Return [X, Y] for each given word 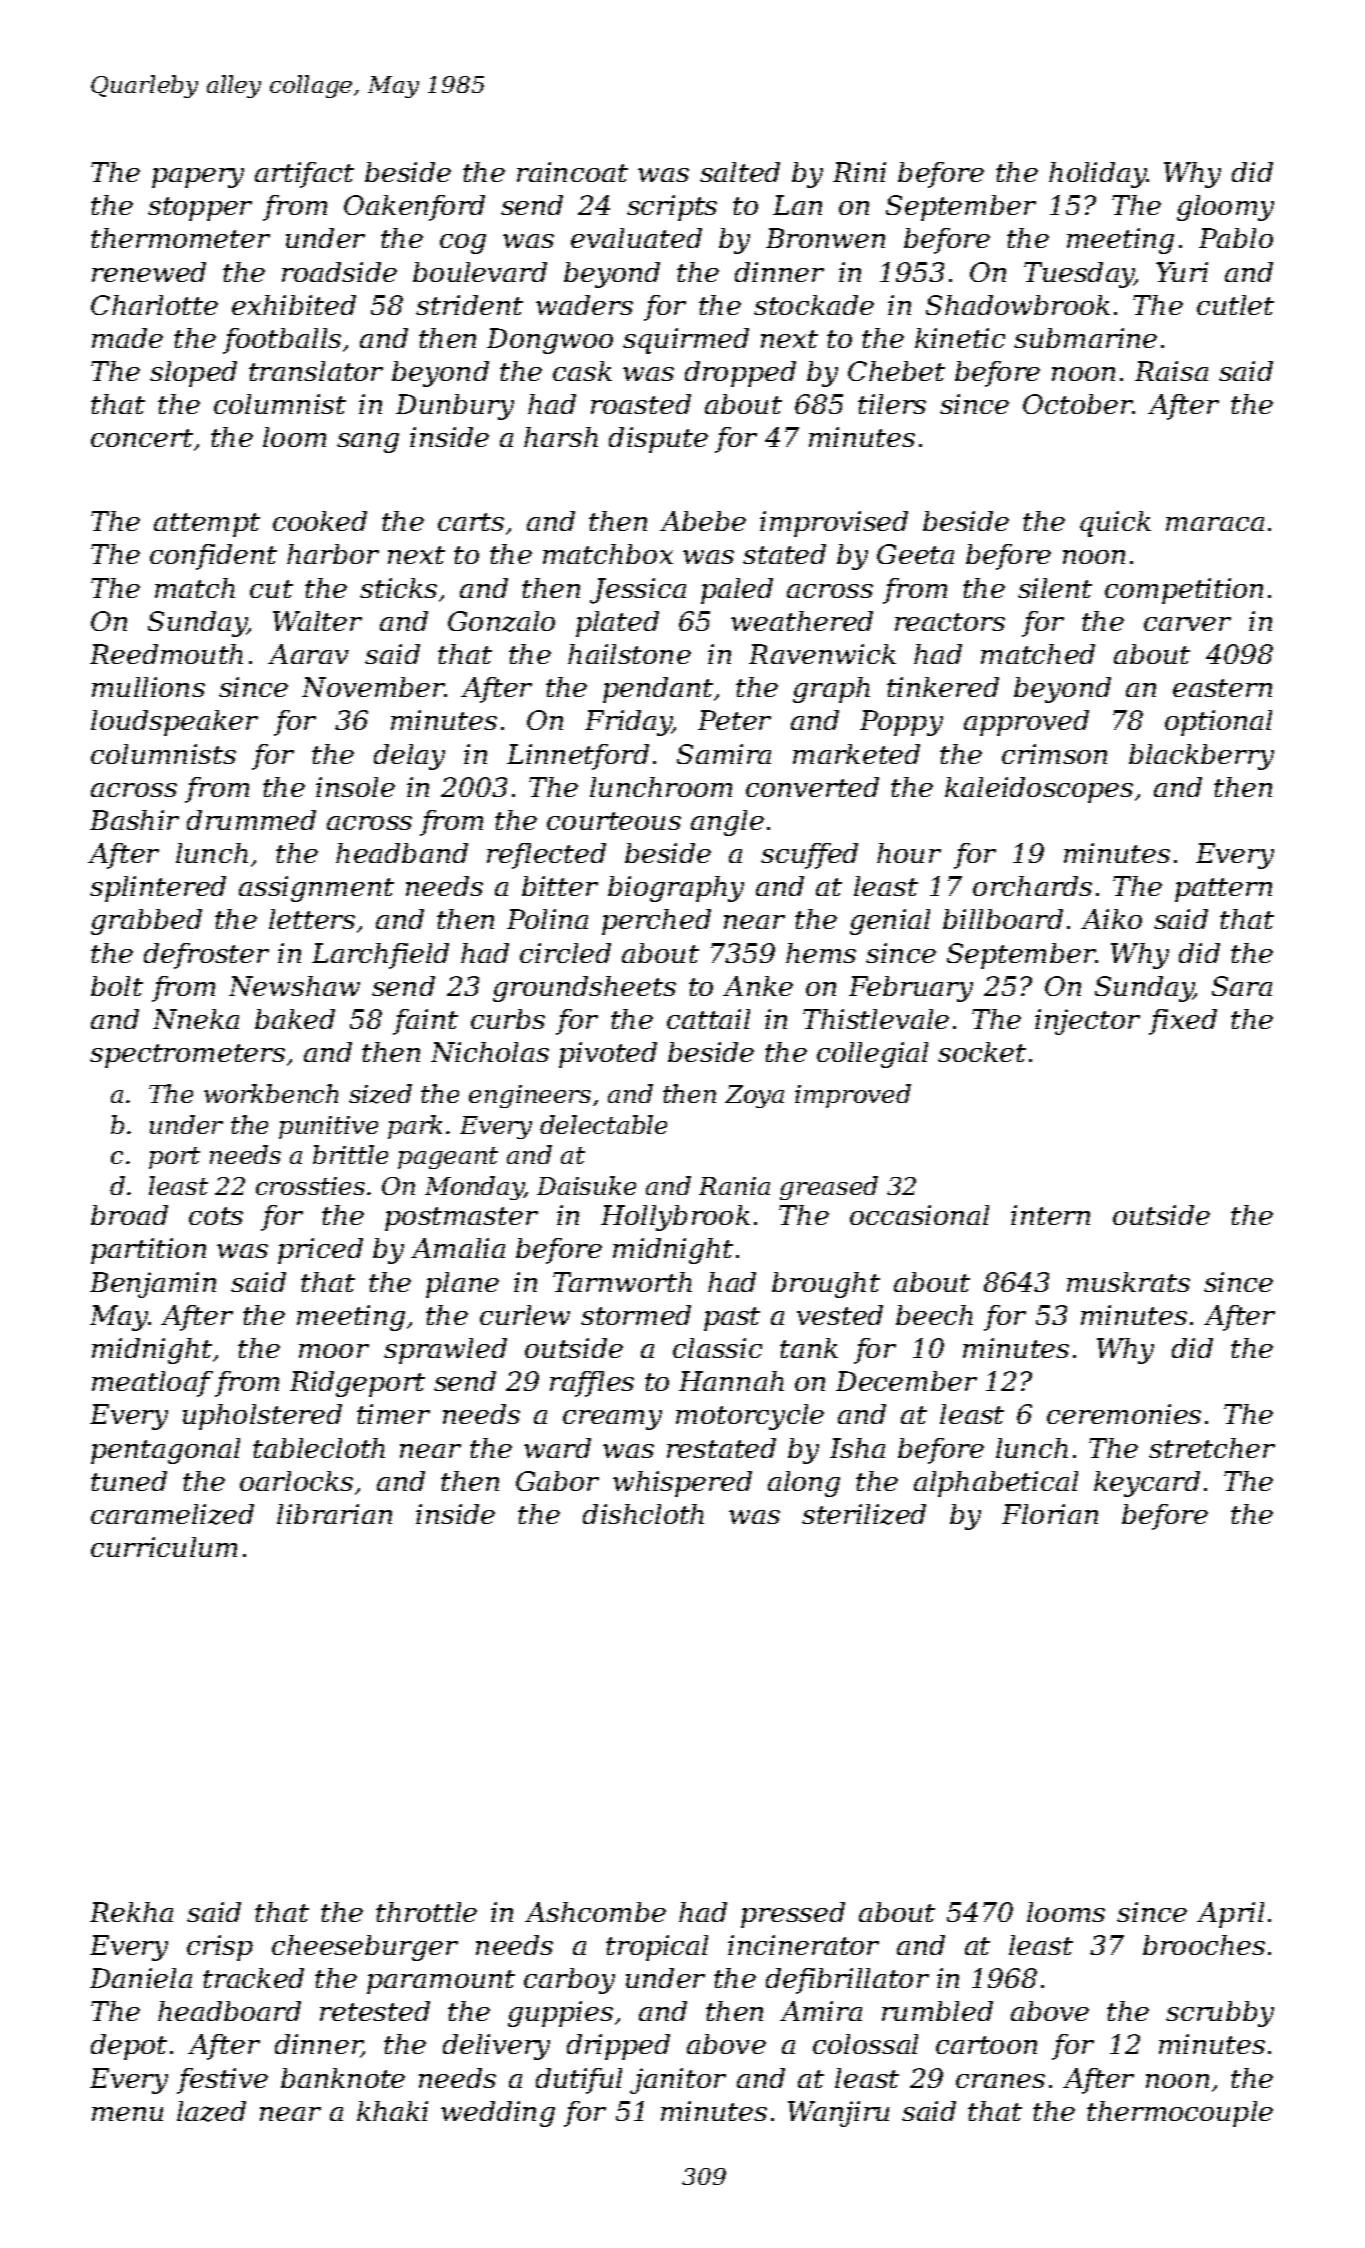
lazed [211, 2111]
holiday [1098, 175]
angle [727, 823]
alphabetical [996, 1484]
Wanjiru [838, 2114]
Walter [317, 621]
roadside [339, 272]
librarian [334, 1514]
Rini [859, 172]
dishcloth [643, 1514]
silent [1055, 588]
